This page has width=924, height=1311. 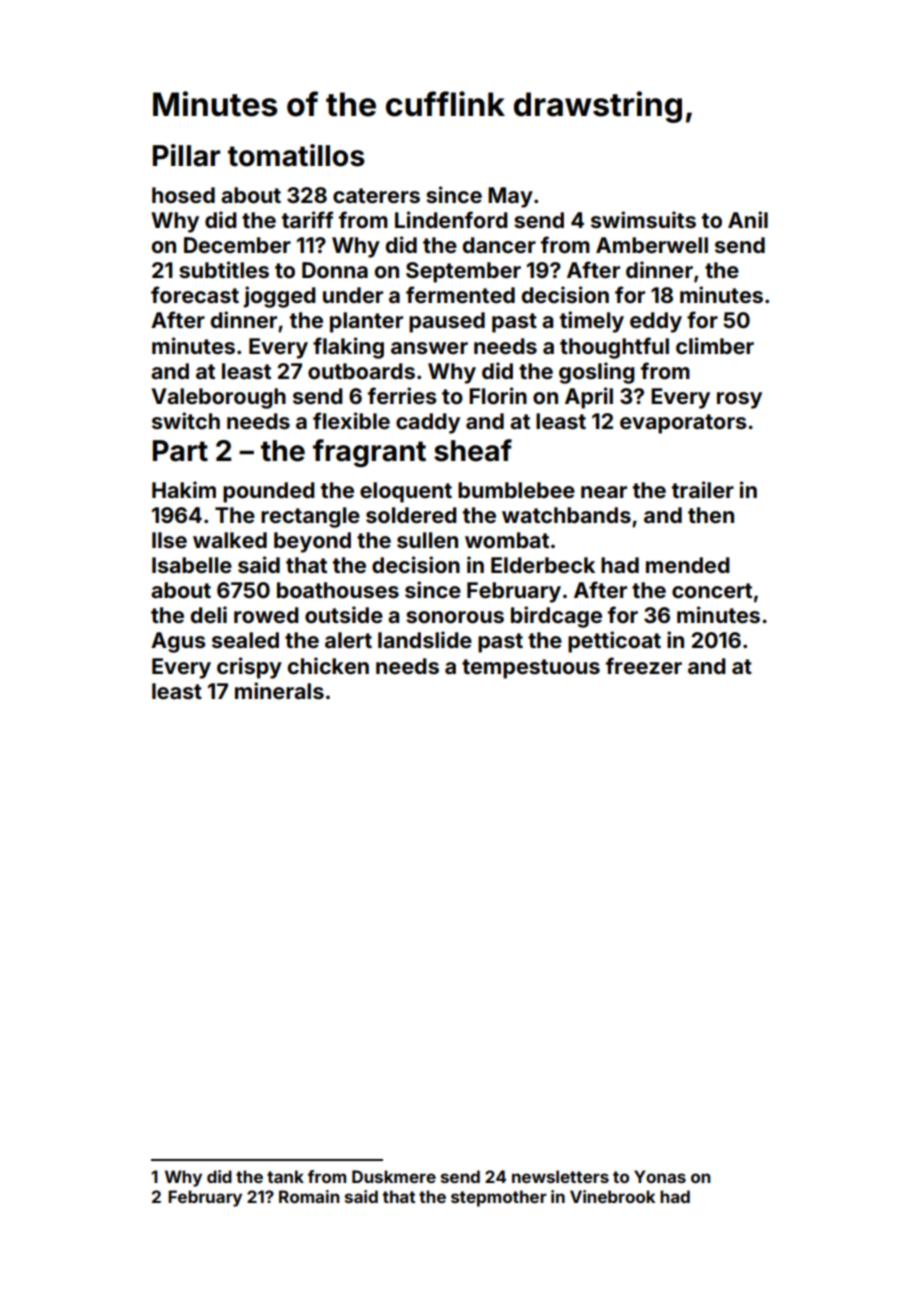 I want to click on caterers, so click(x=376, y=195).
